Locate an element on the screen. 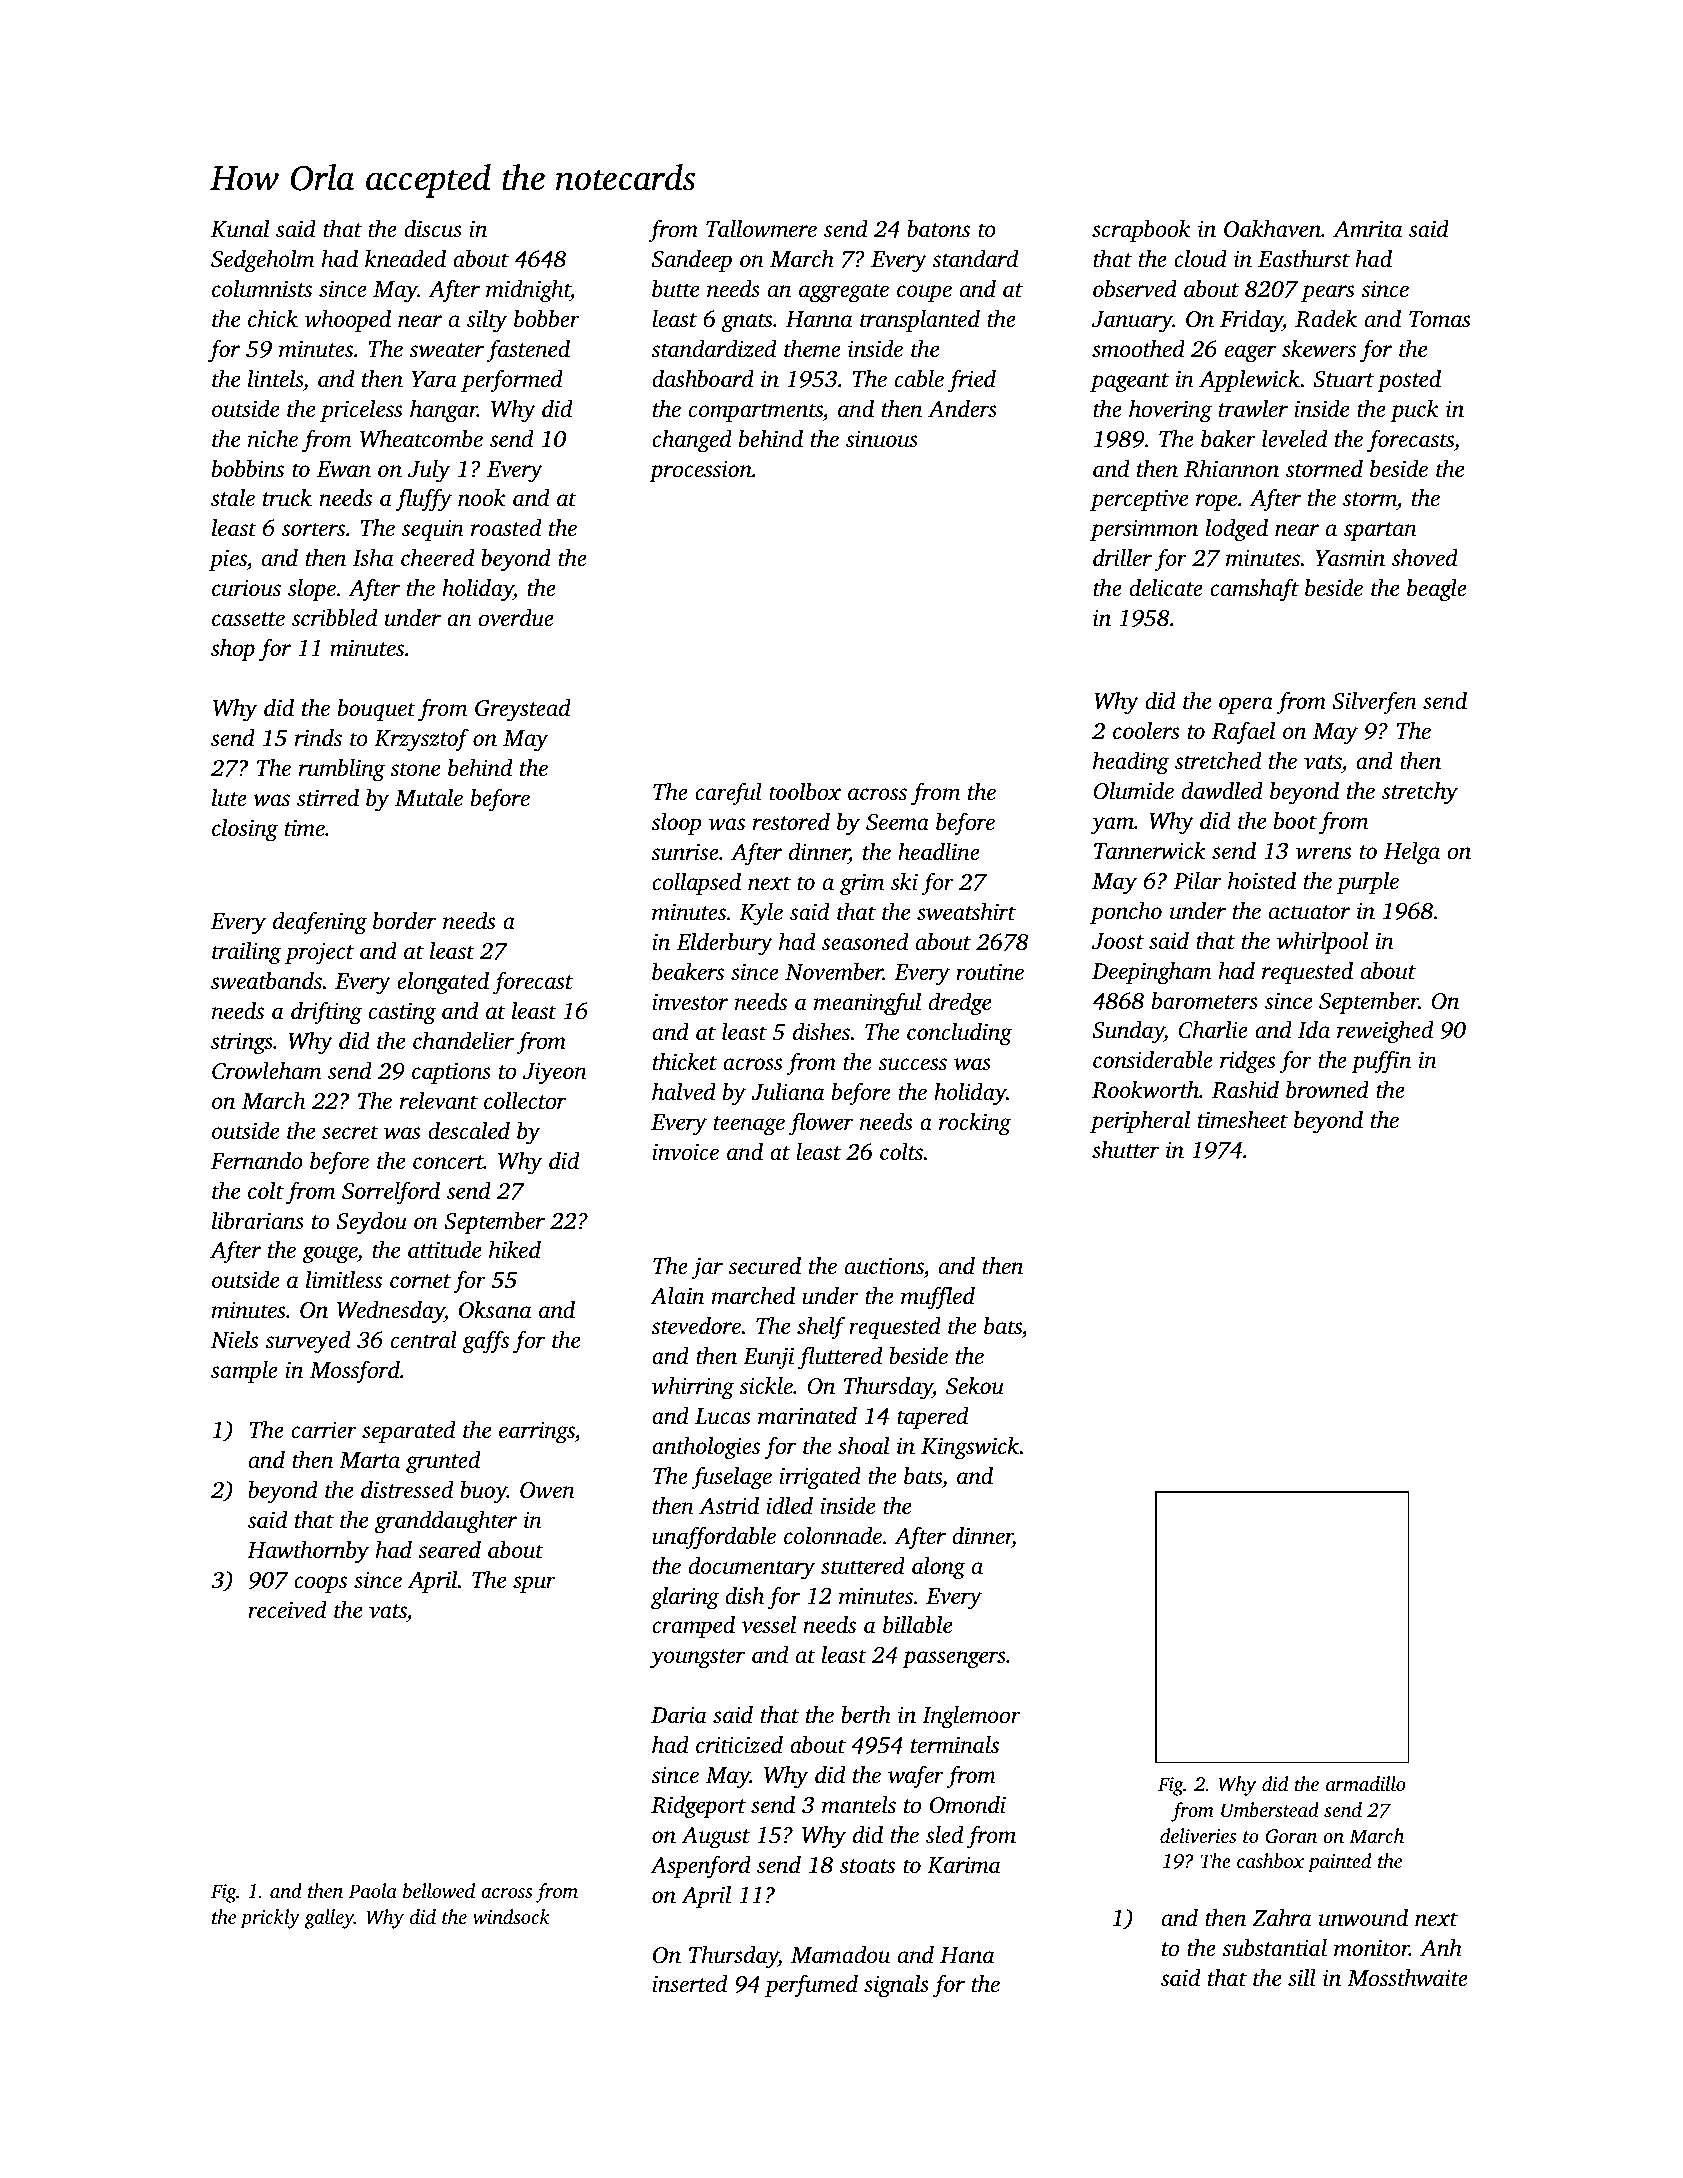  stoats is located at coordinates (867, 1866).
